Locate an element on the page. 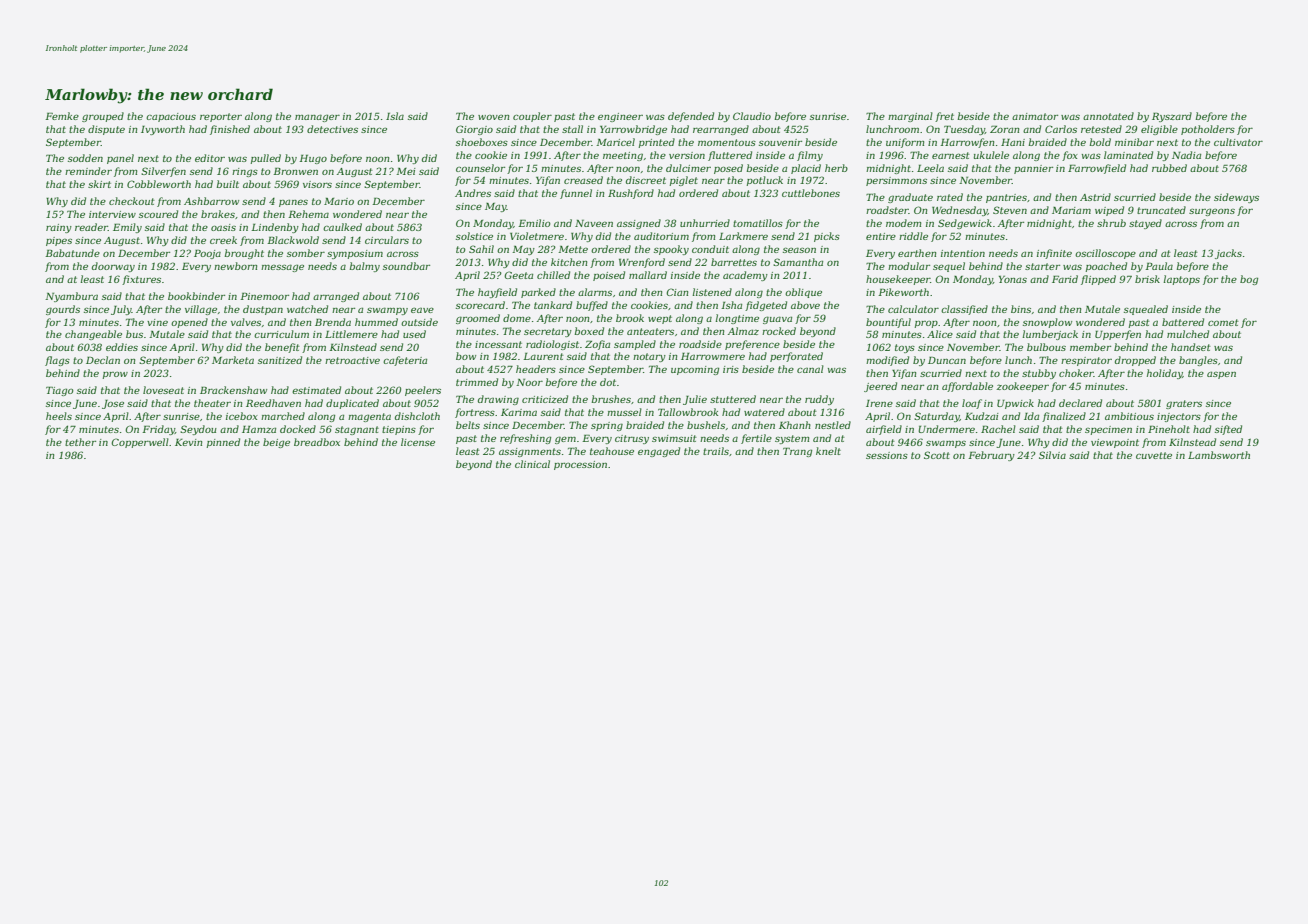 The height and width of the page is (924, 1308). cuvette is located at coordinates (1154, 455).
